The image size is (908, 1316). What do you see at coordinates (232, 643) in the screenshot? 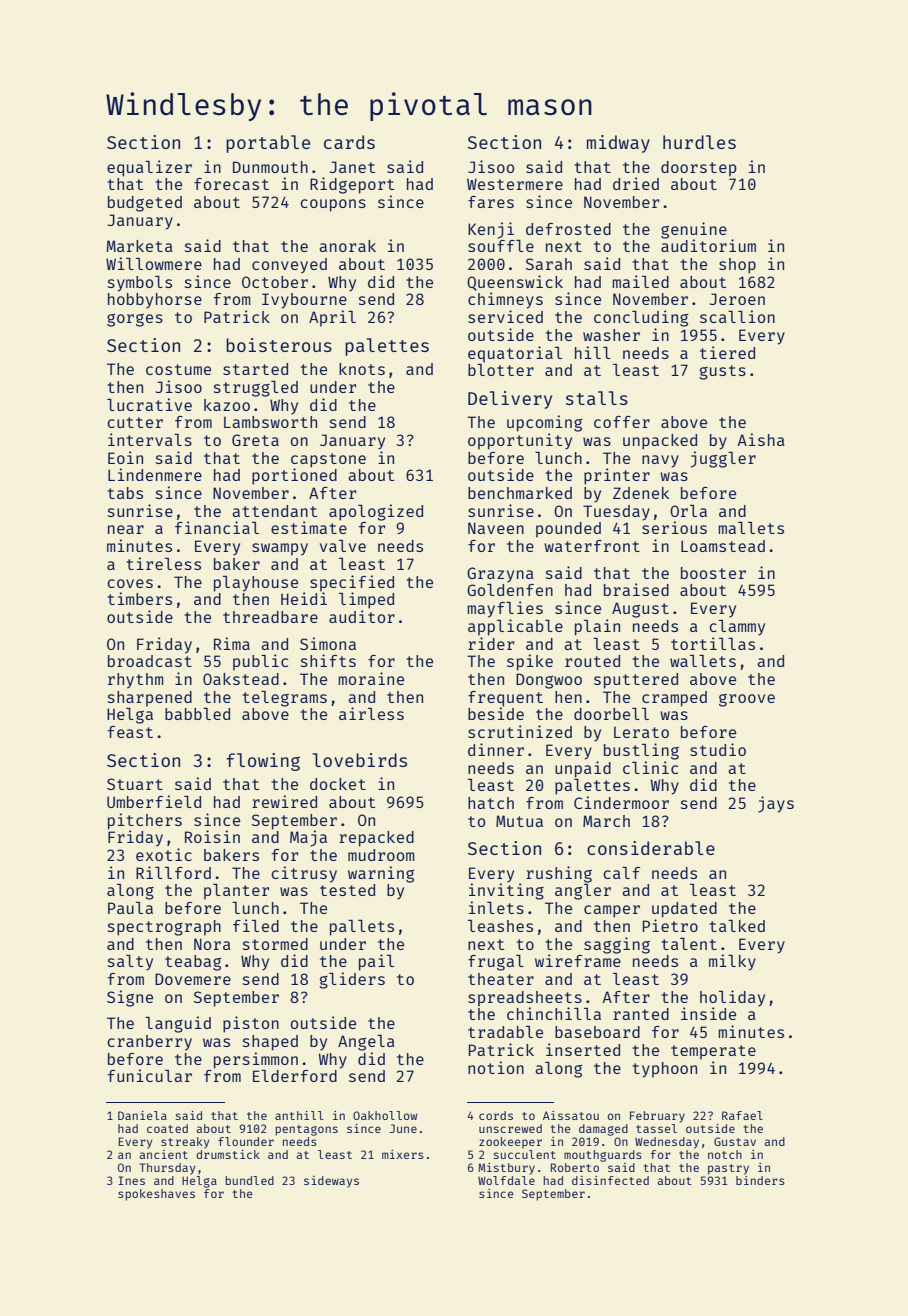
I see `Rima` at bounding box center [232, 643].
